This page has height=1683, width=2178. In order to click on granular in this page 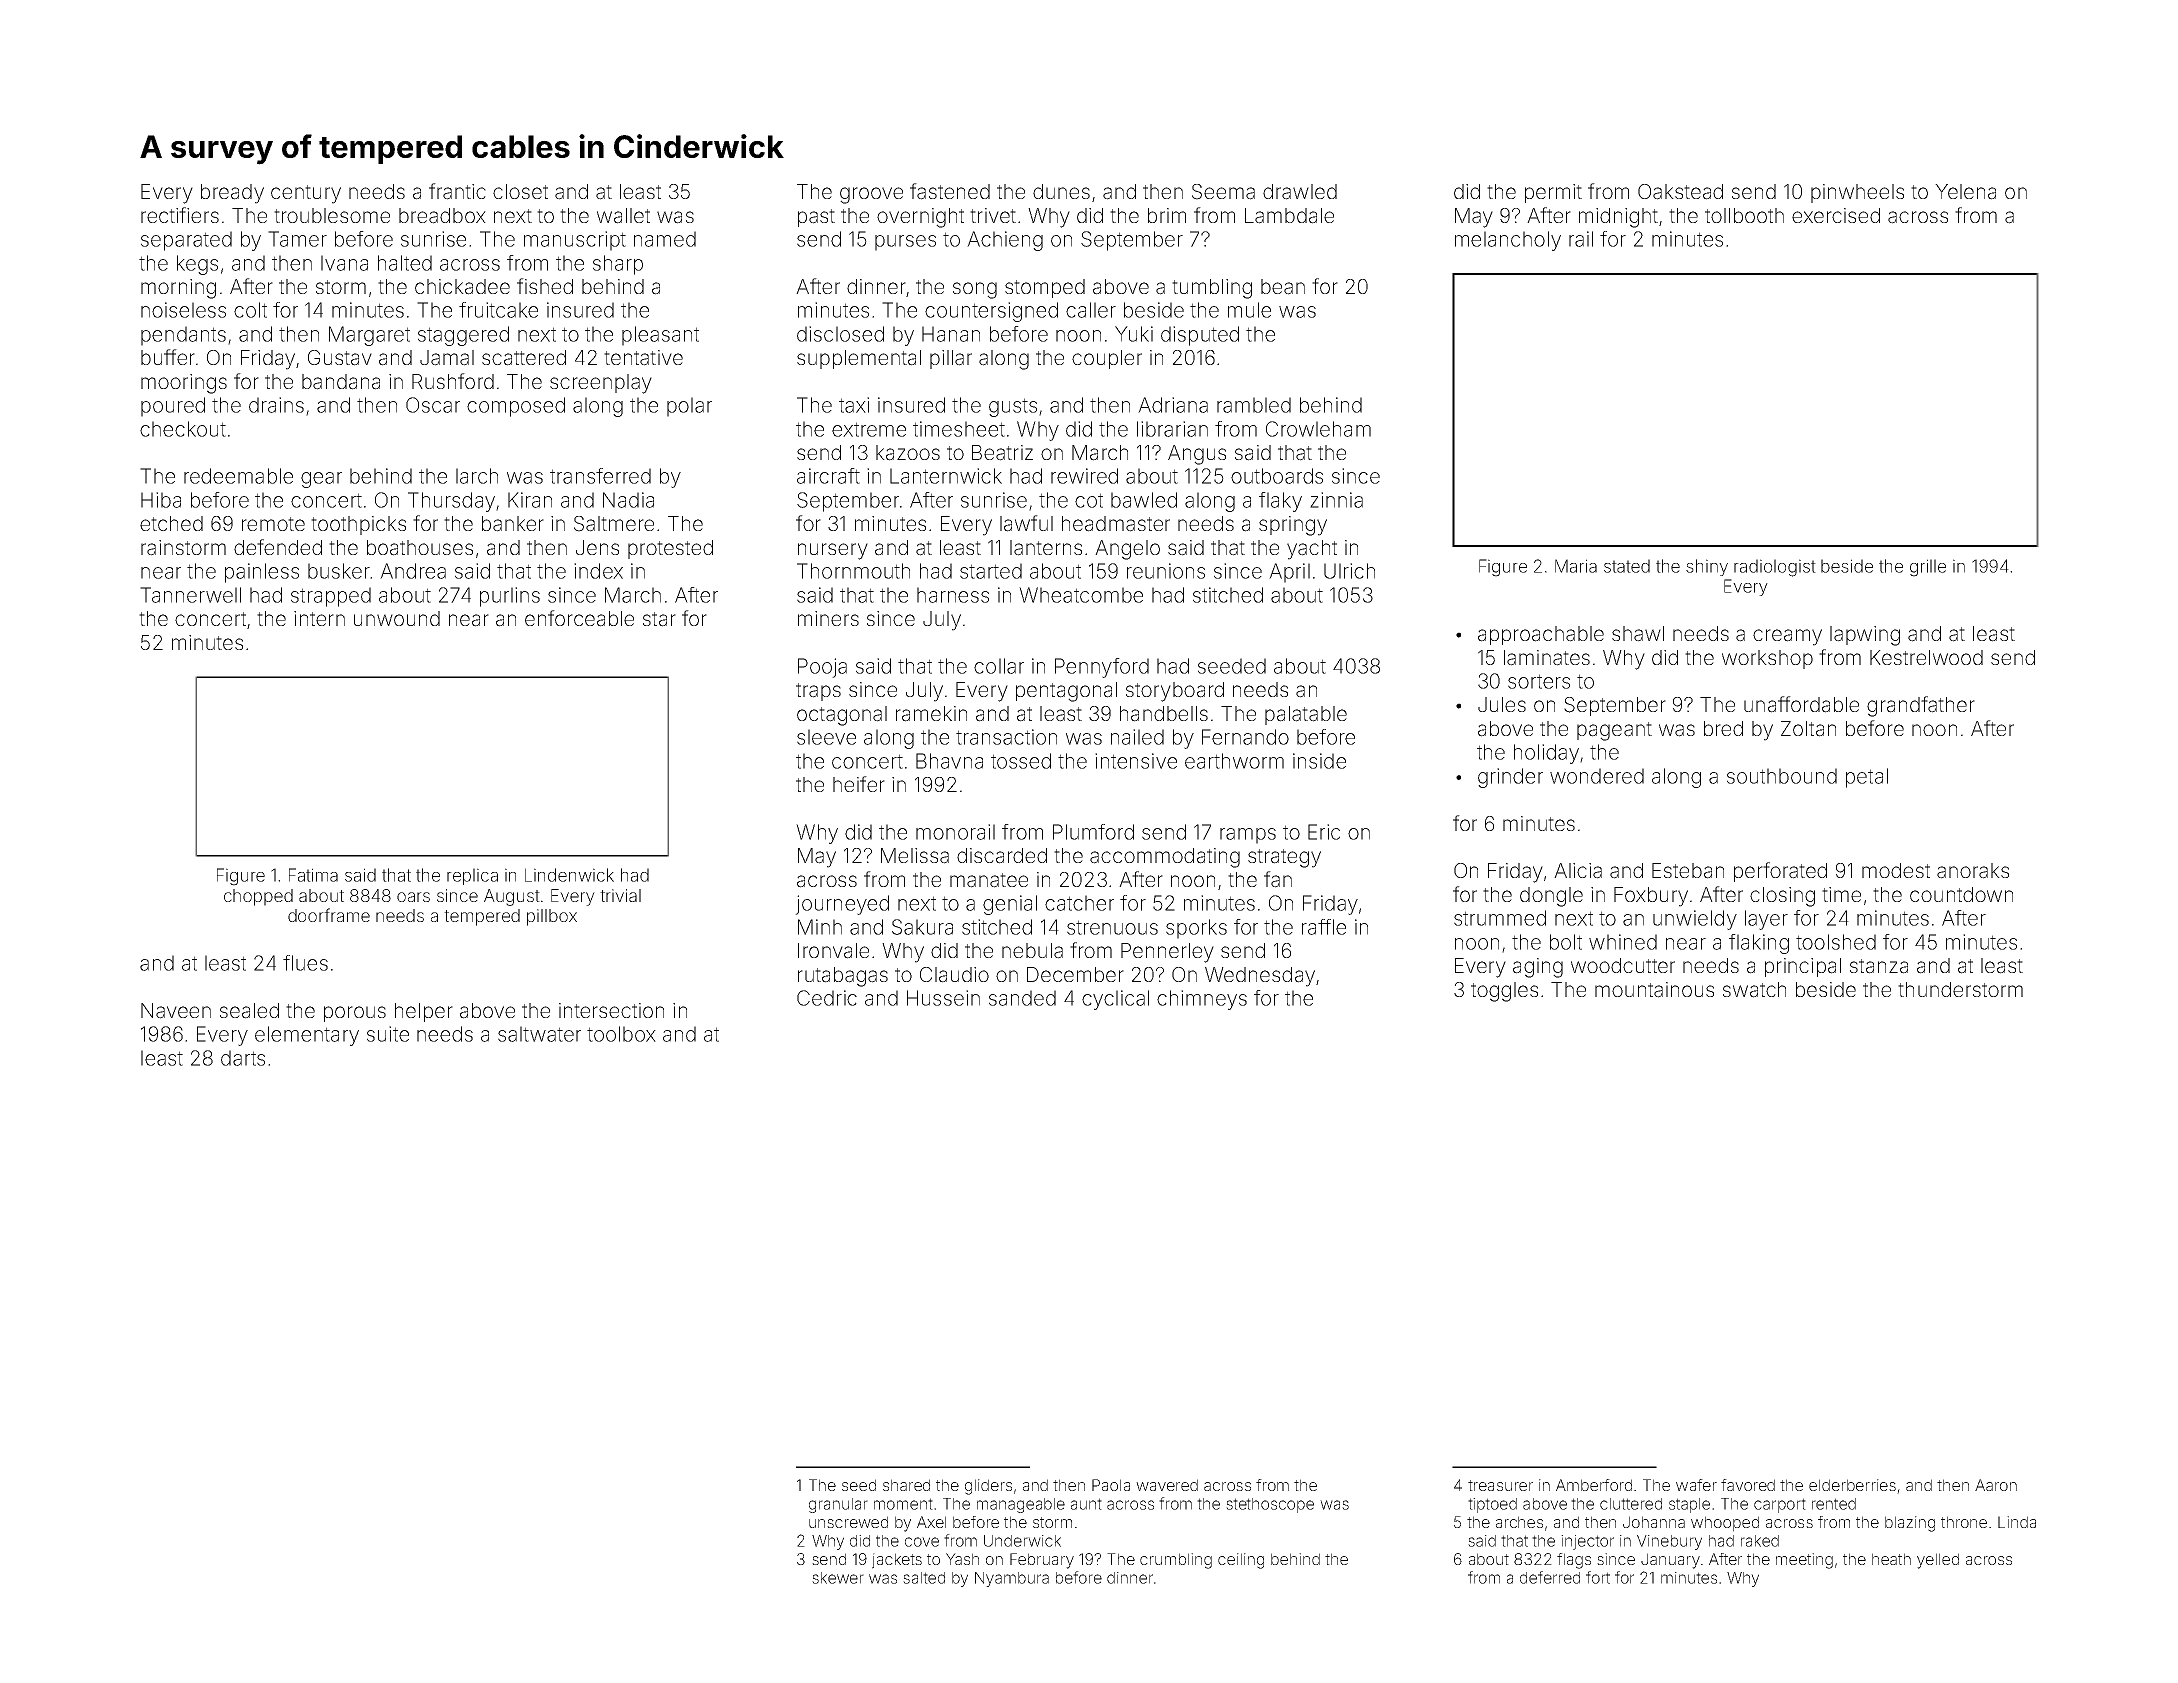, I will do `click(838, 1505)`.
